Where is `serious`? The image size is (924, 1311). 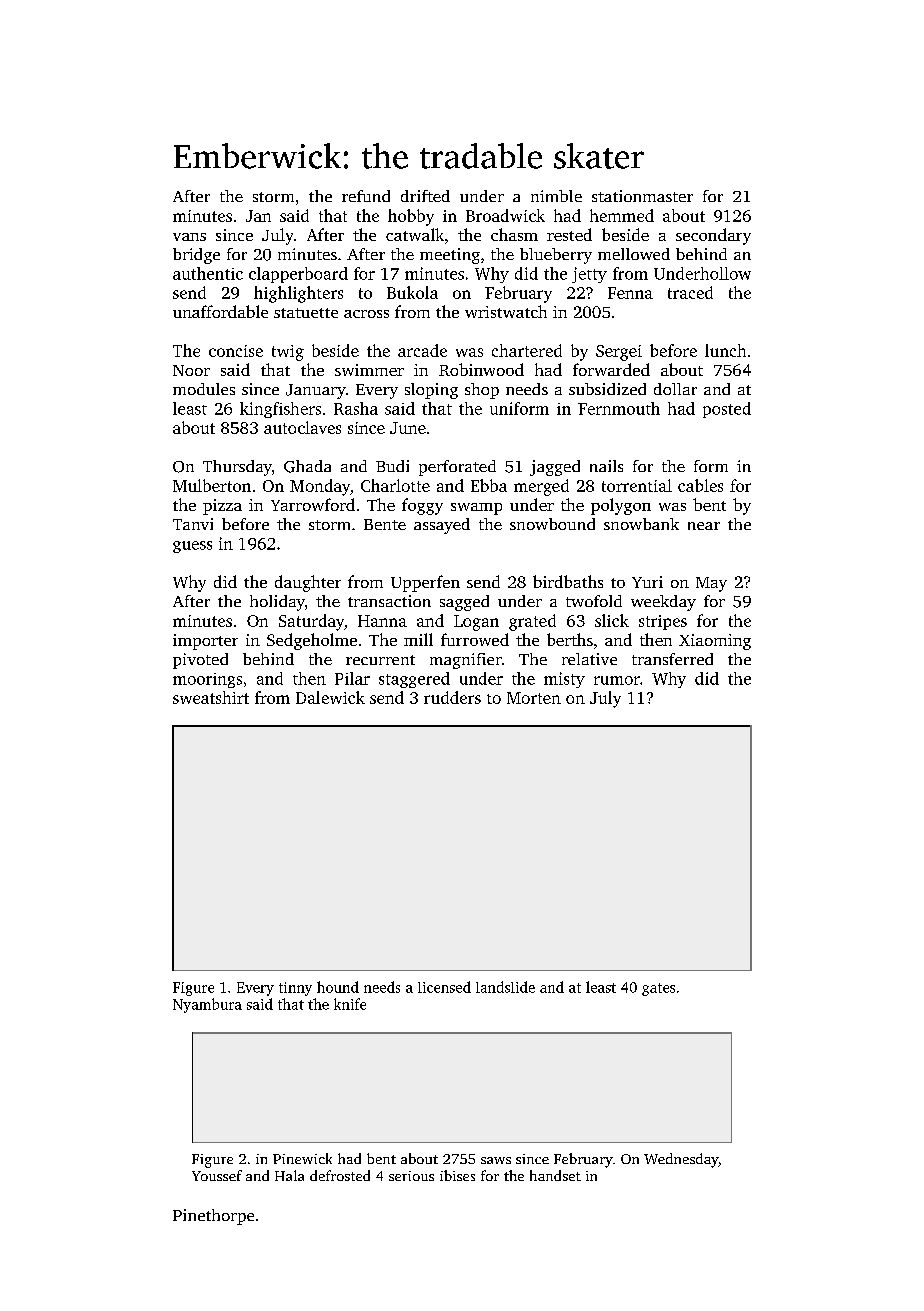
serious is located at coordinates (411, 1176).
